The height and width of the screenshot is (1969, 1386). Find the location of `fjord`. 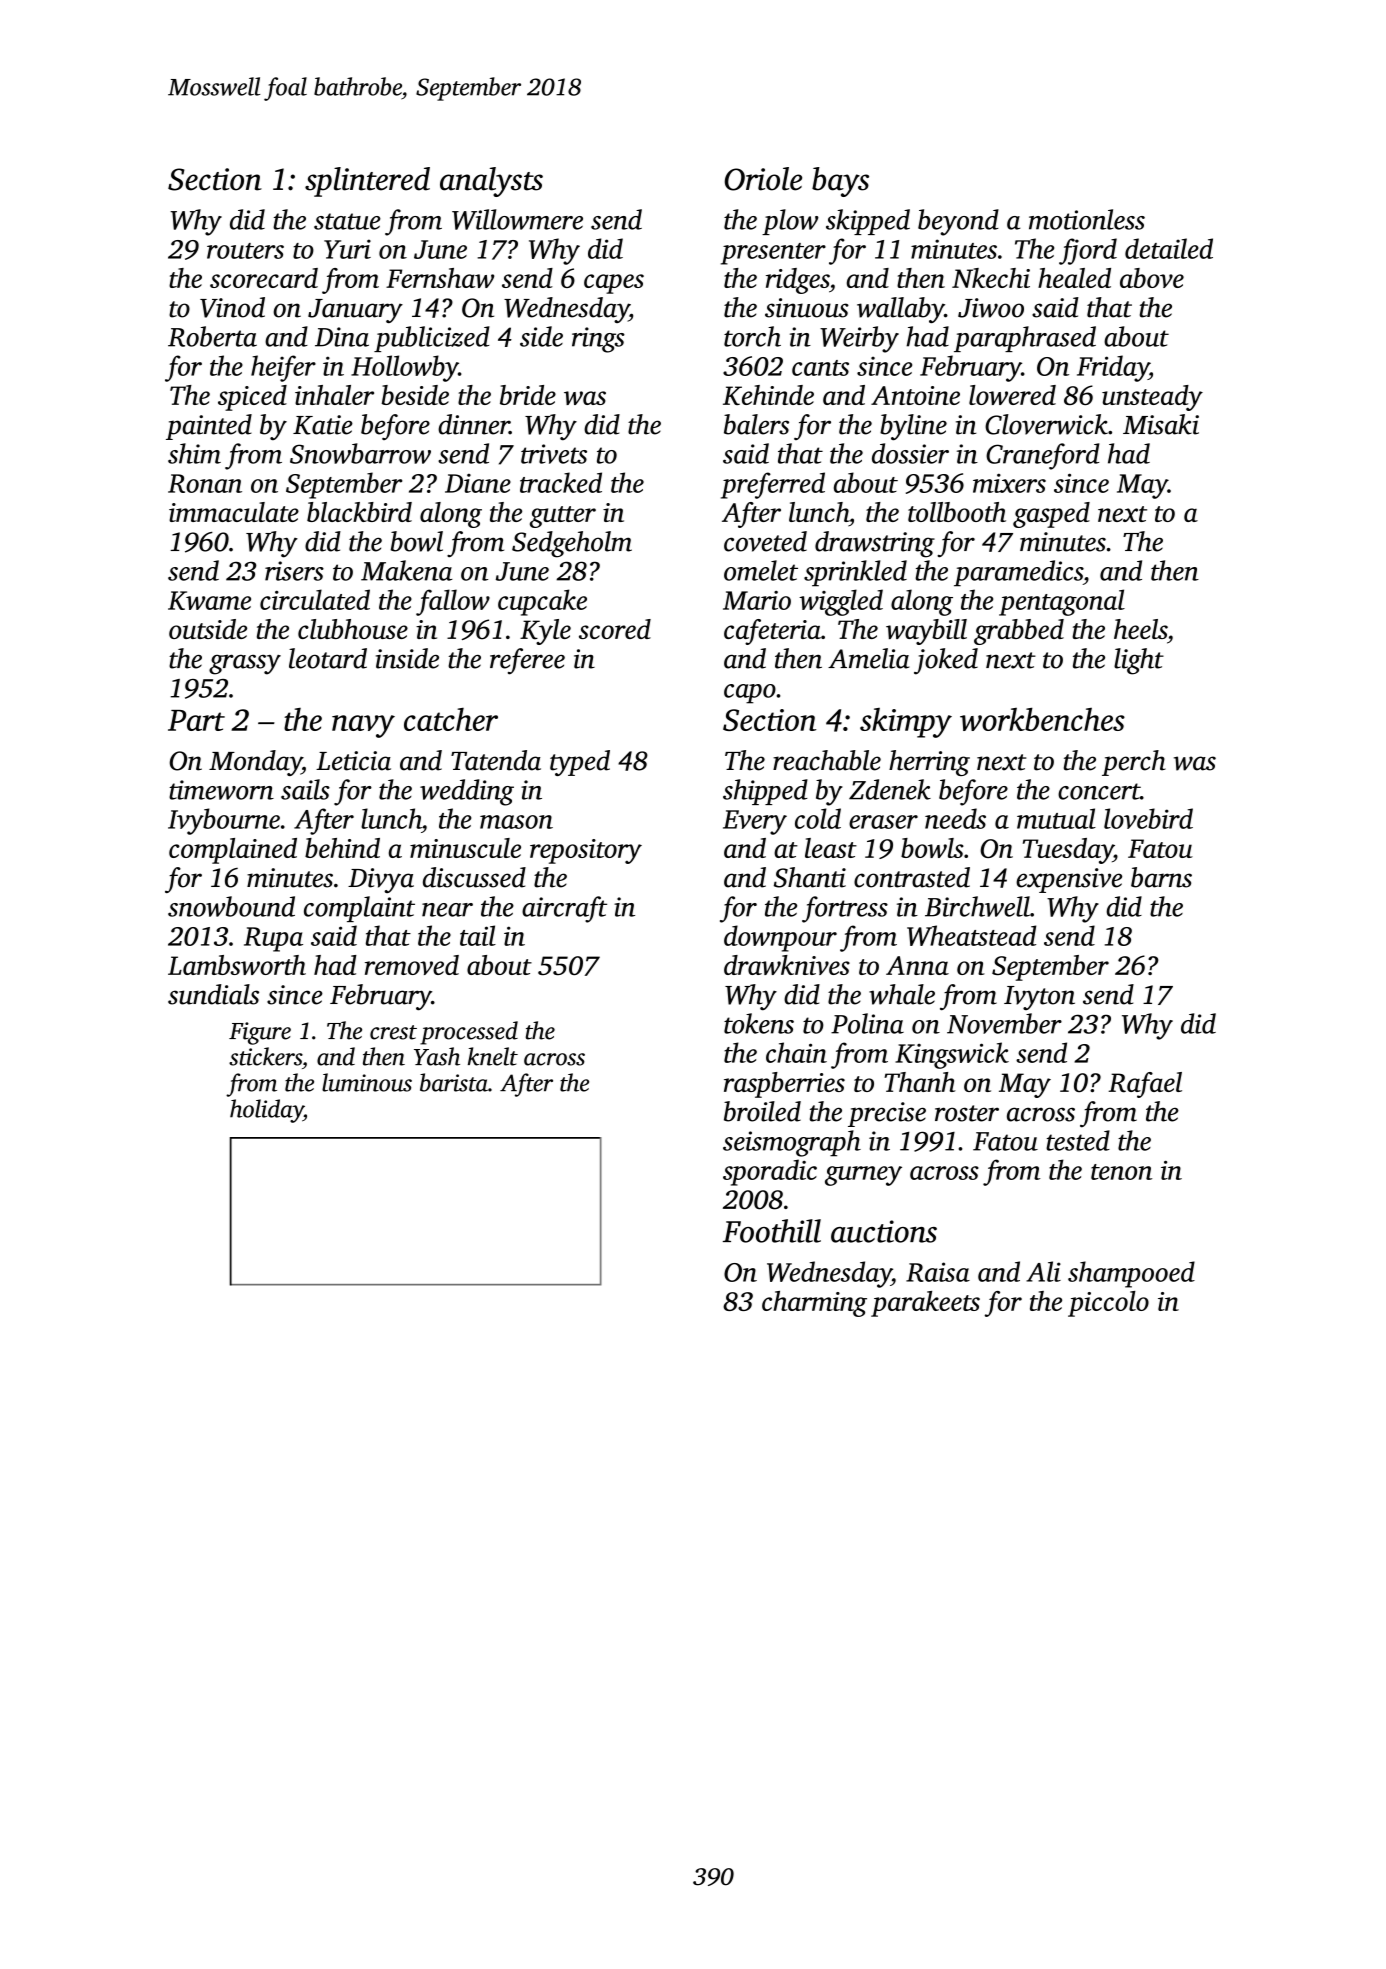

fjord is located at coordinates (1088, 251).
